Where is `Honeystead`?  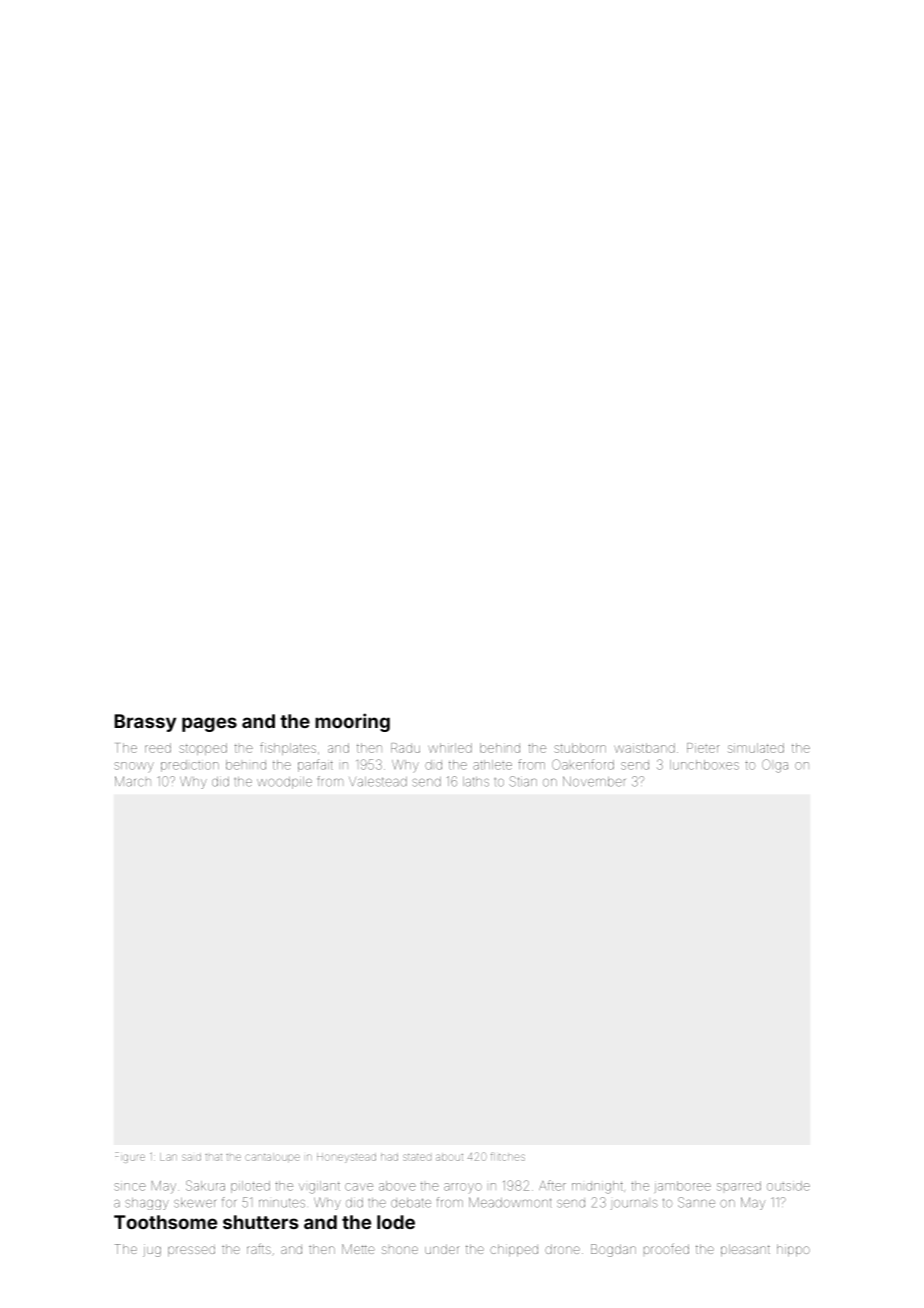
Honeystead is located at coordinates (346, 1157).
